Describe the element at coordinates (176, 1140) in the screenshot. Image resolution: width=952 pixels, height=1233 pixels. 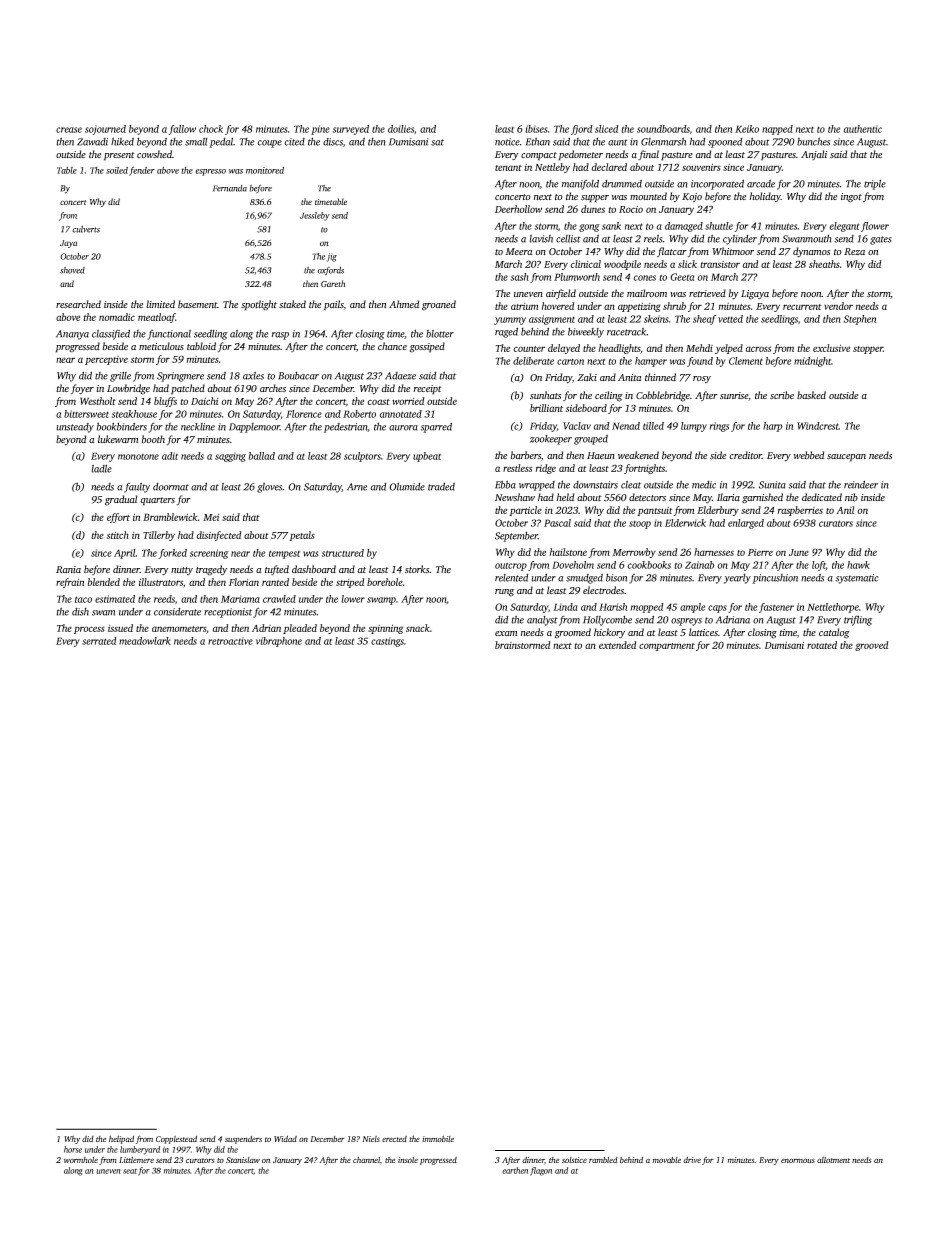
I see `Copplestead` at that location.
